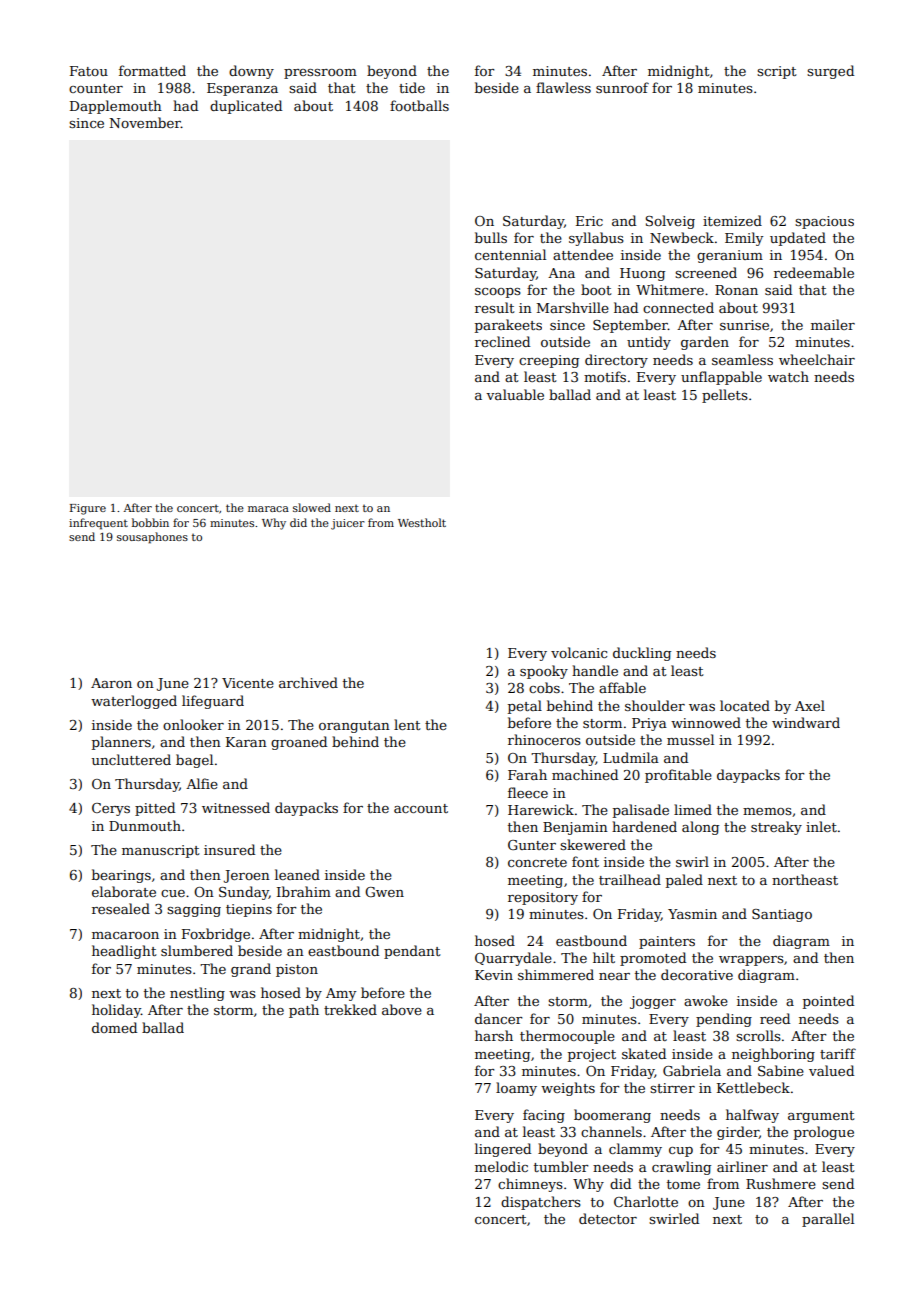 The width and height of the screenshot is (924, 1308). What do you see at coordinates (116, 1011) in the screenshot?
I see `holiday` at bounding box center [116, 1011].
